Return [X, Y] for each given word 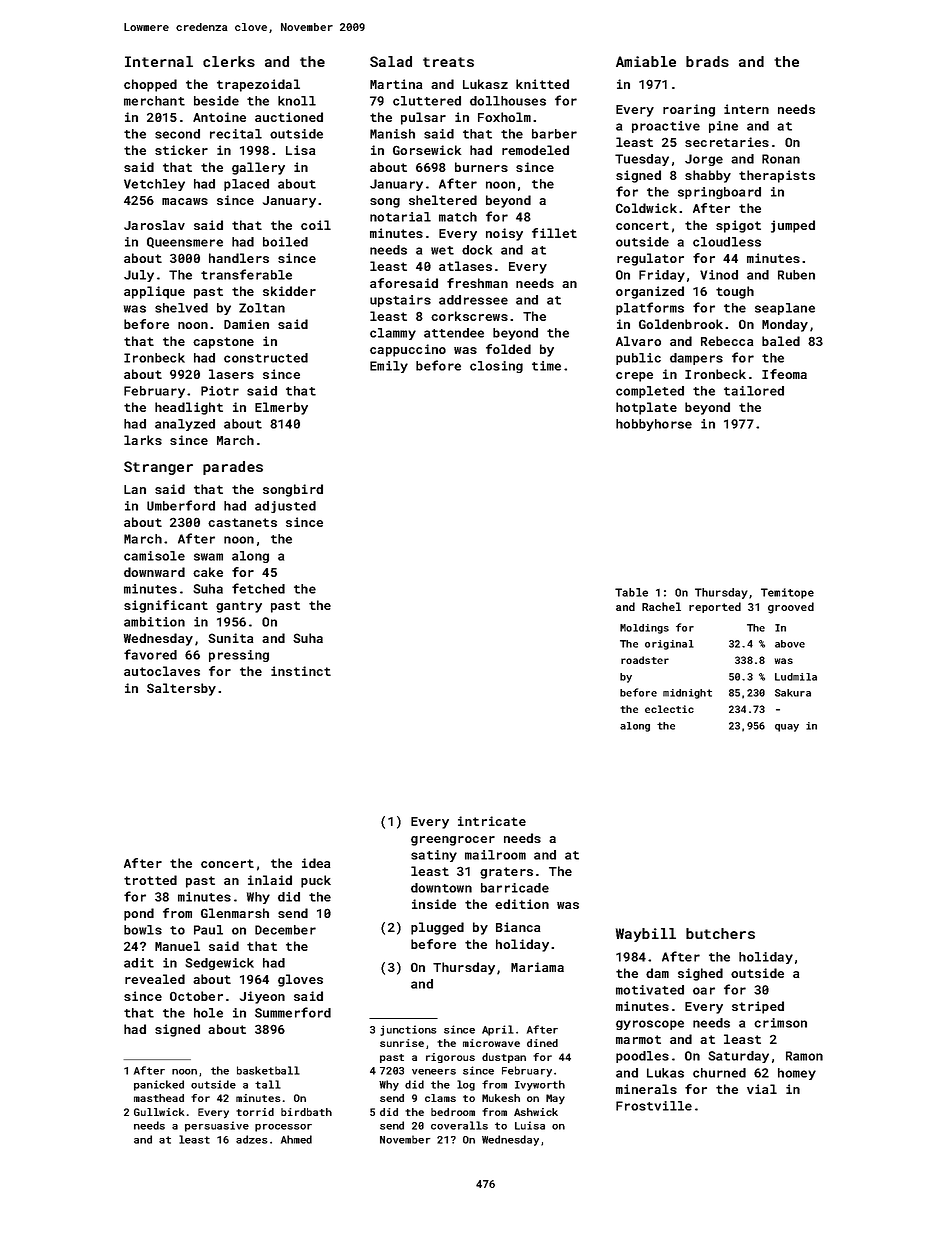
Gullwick [159, 1112]
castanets [242, 522]
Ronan [781, 159]
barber [554, 134]
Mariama [537, 967]
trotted [150, 880]
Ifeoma [784, 374]
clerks [229, 61]
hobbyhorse [654, 425]
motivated [650, 990]
